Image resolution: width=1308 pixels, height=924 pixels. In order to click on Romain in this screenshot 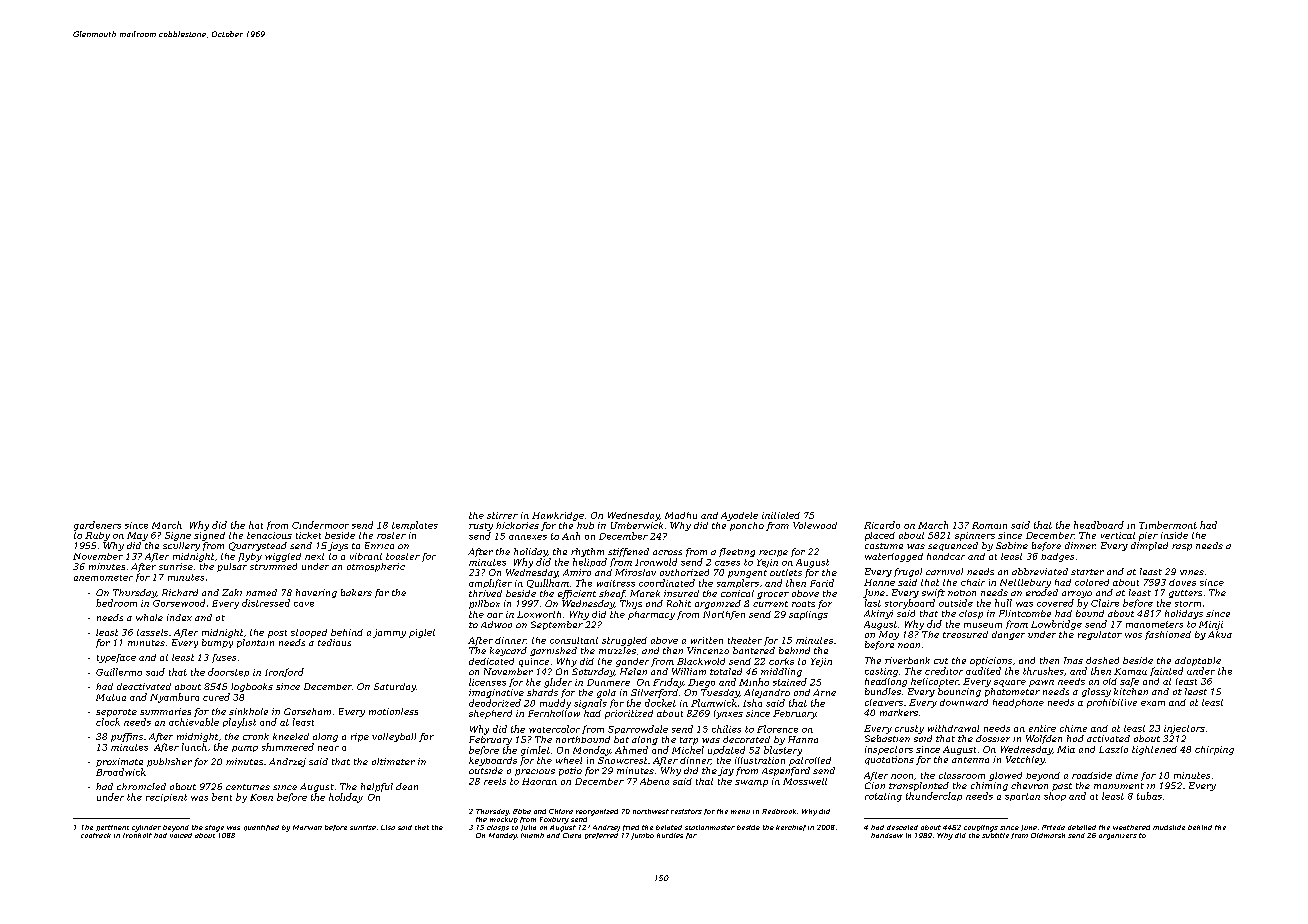, I will do `click(989, 525)`.
